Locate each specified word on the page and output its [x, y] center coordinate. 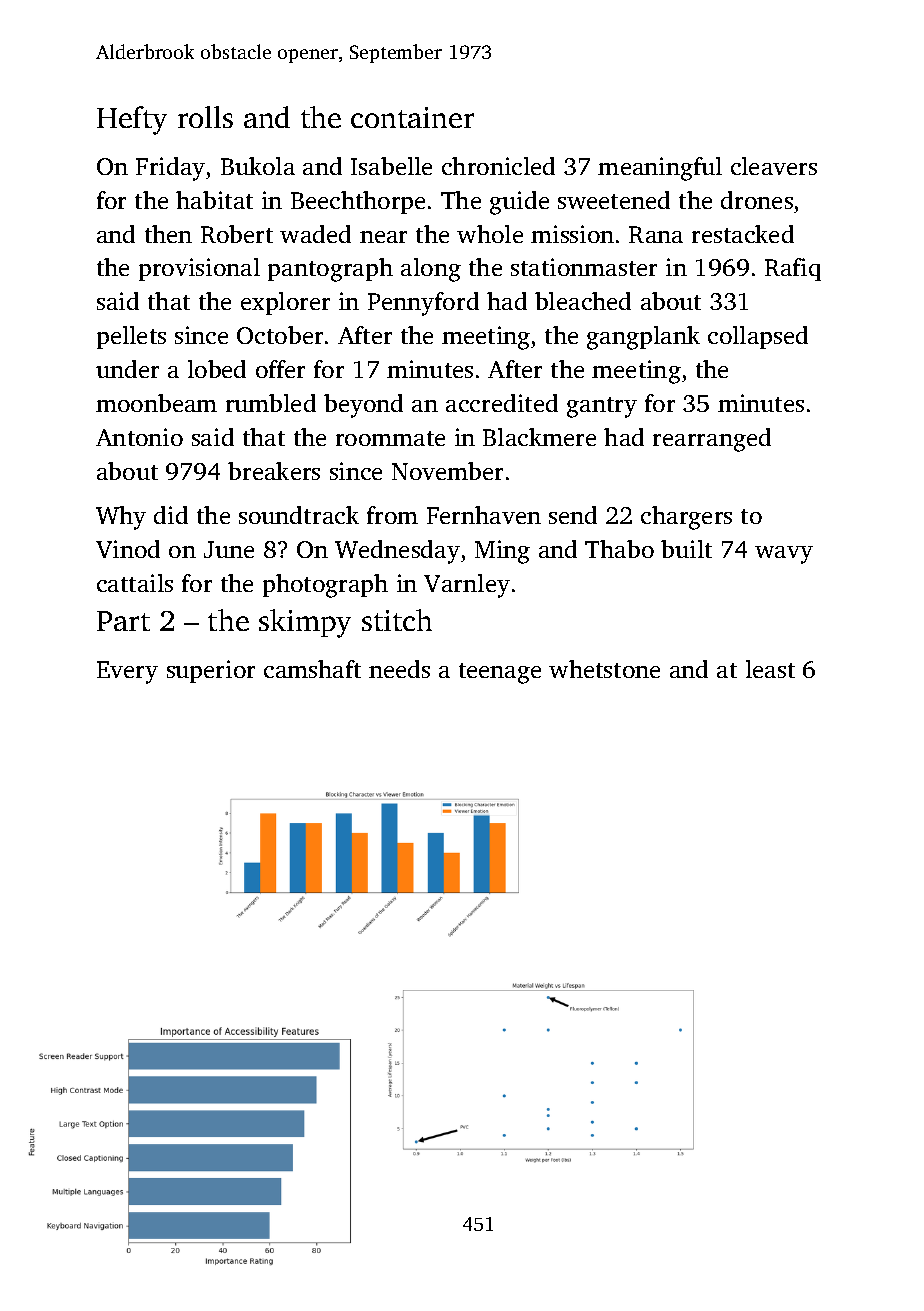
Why [121, 518]
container [412, 117]
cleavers [774, 166]
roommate [390, 438]
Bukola [258, 166]
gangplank [643, 338]
